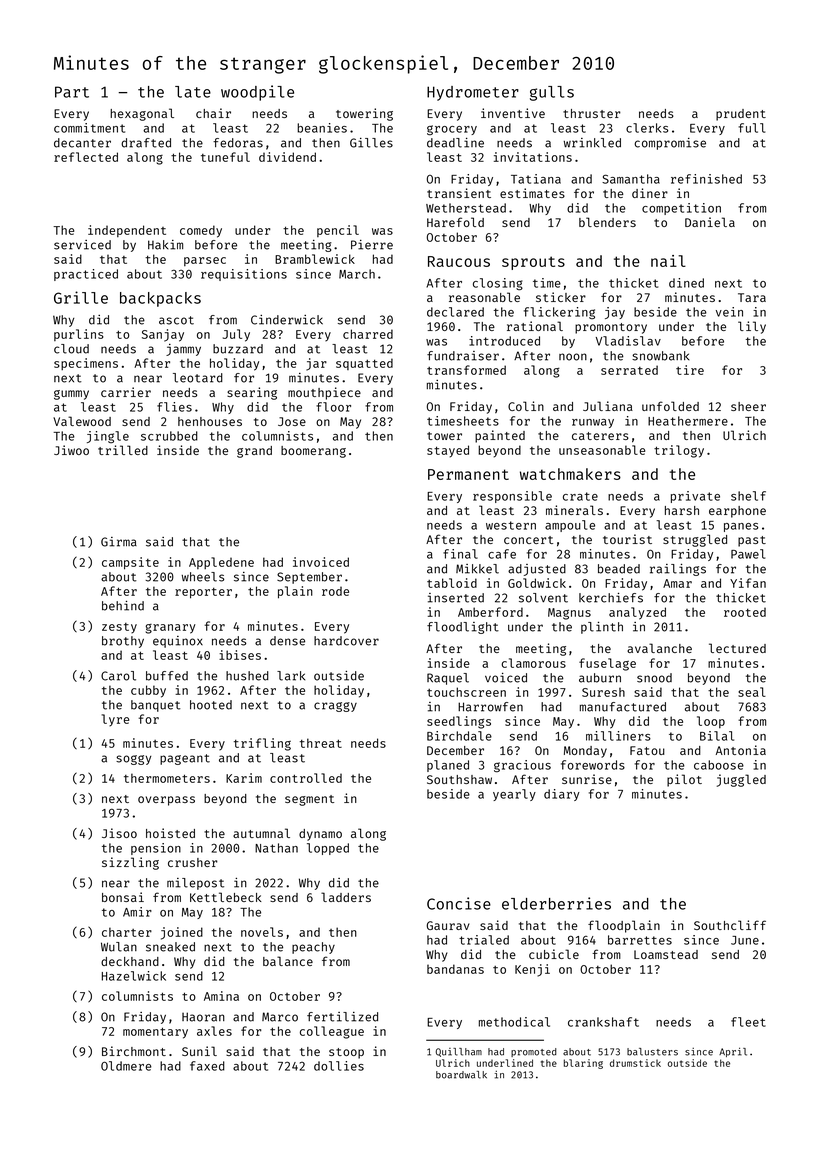 The image size is (820, 1164). Describe the element at coordinates (72, 92) in the screenshot. I see `Part` at that location.
